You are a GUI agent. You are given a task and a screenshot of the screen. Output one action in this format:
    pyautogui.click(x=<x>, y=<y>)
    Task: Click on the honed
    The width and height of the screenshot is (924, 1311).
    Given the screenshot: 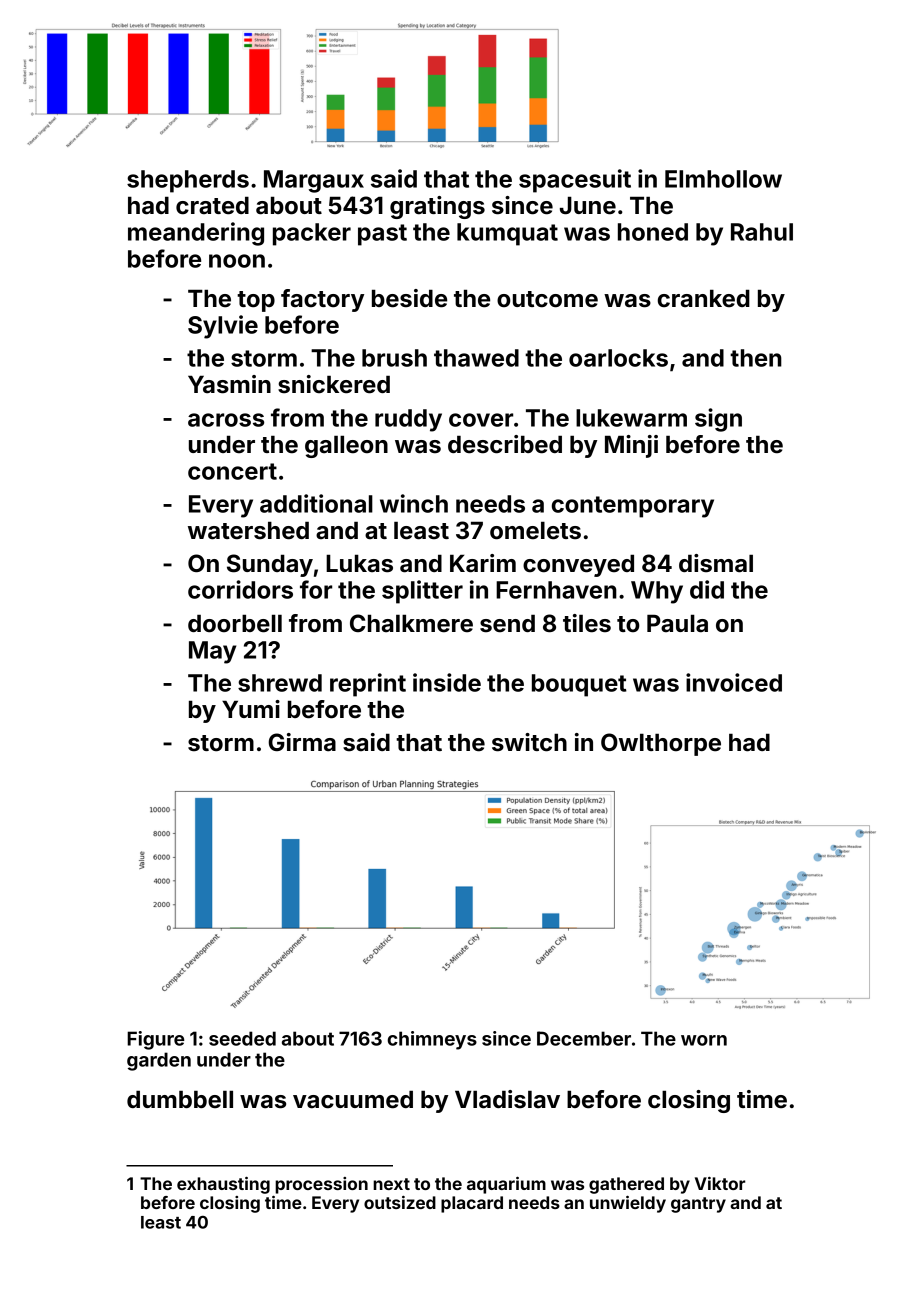 What is the action you would take?
    pyautogui.click(x=653, y=232)
